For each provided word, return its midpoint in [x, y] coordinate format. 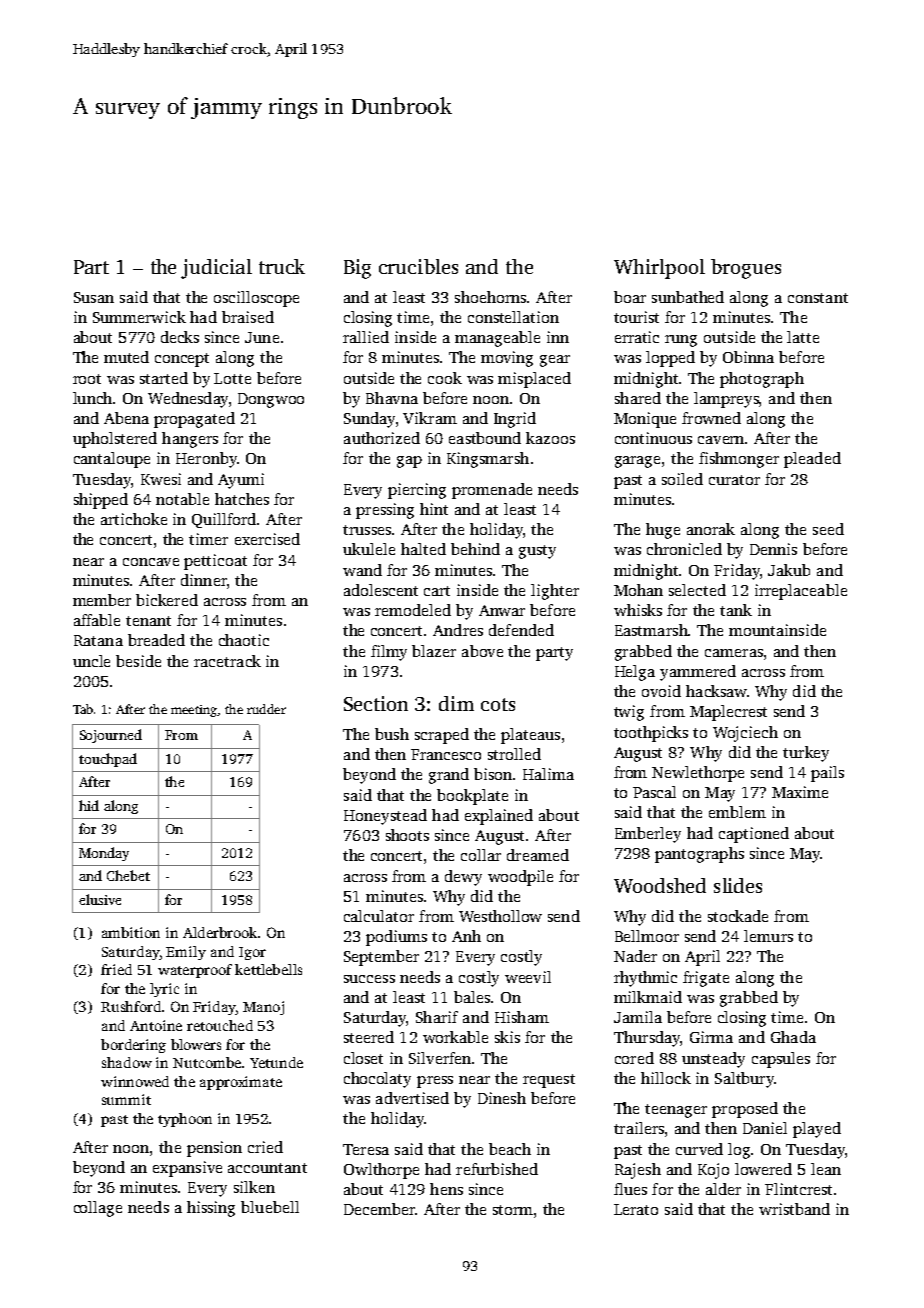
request [549, 1081]
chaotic [244, 640]
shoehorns [490, 297]
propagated [194, 420]
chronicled [684, 549]
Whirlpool [659, 269]
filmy [389, 653]
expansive [187, 1169]
